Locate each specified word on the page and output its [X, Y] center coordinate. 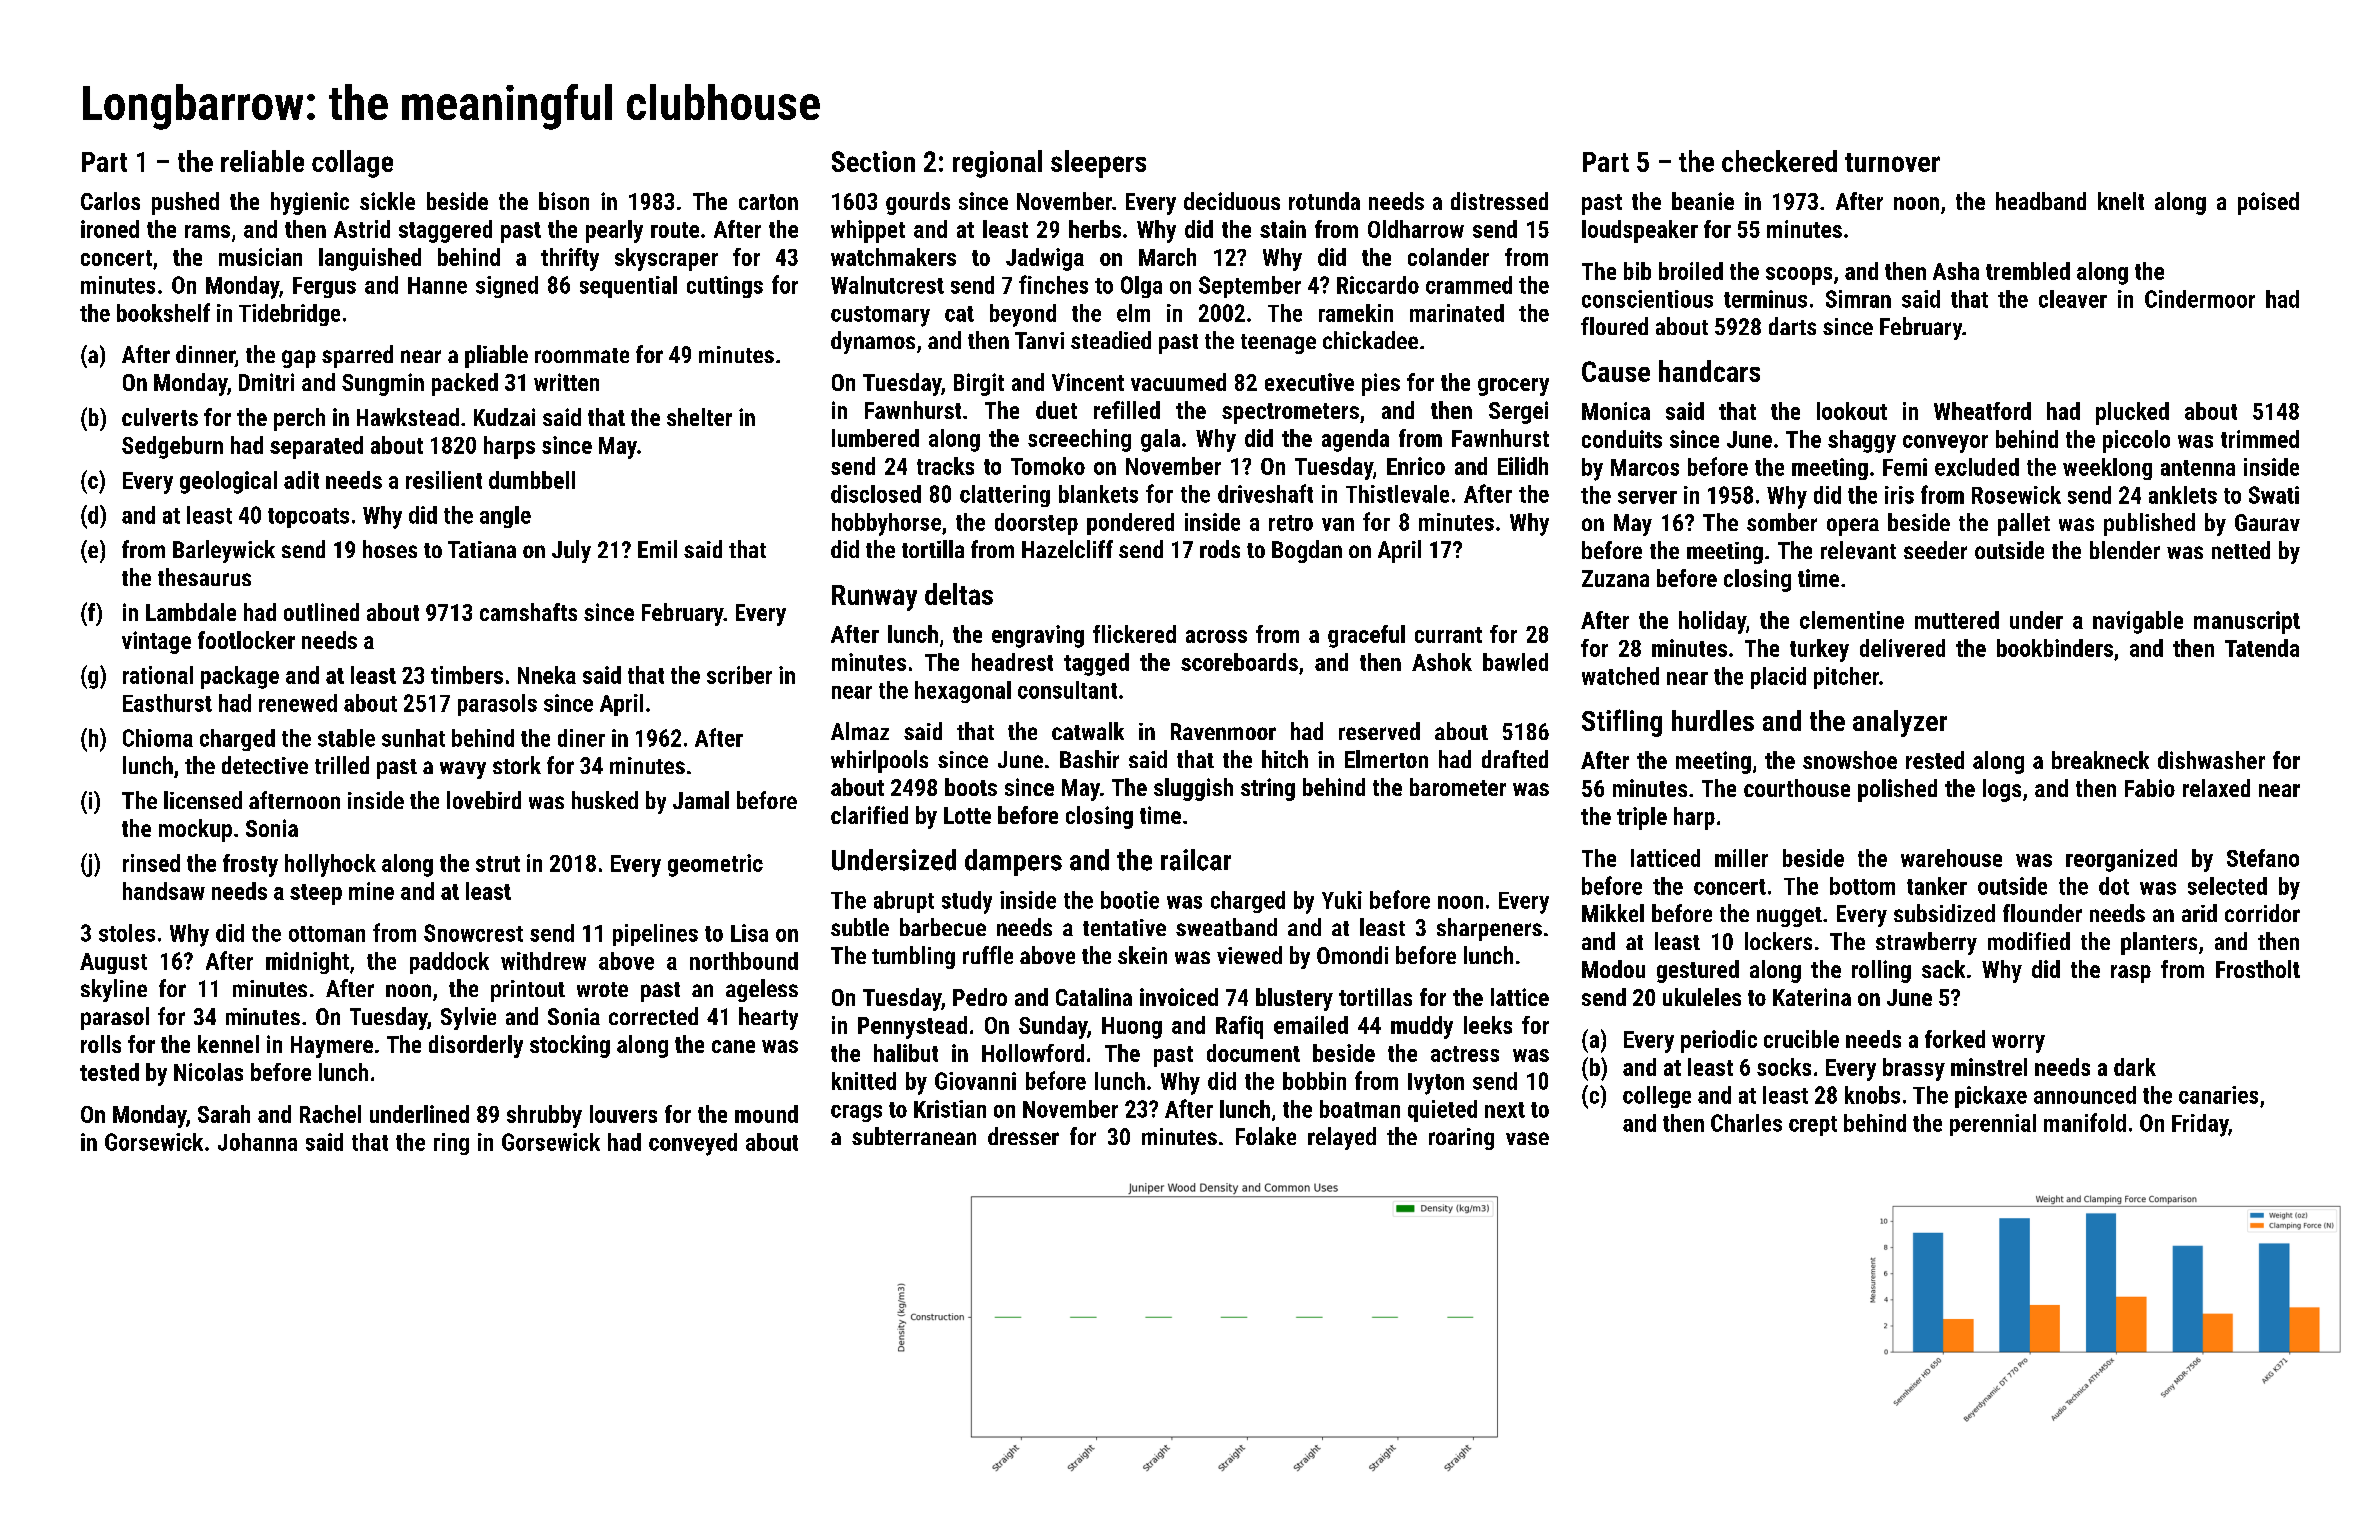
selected [2227, 886]
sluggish [1193, 789]
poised [2268, 203]
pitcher [1846, 678]
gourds [918, 203]
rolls [101, 1044]
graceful [1366, 636]
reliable [262, 161]
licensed [203, 800]
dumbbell [532, 480]
